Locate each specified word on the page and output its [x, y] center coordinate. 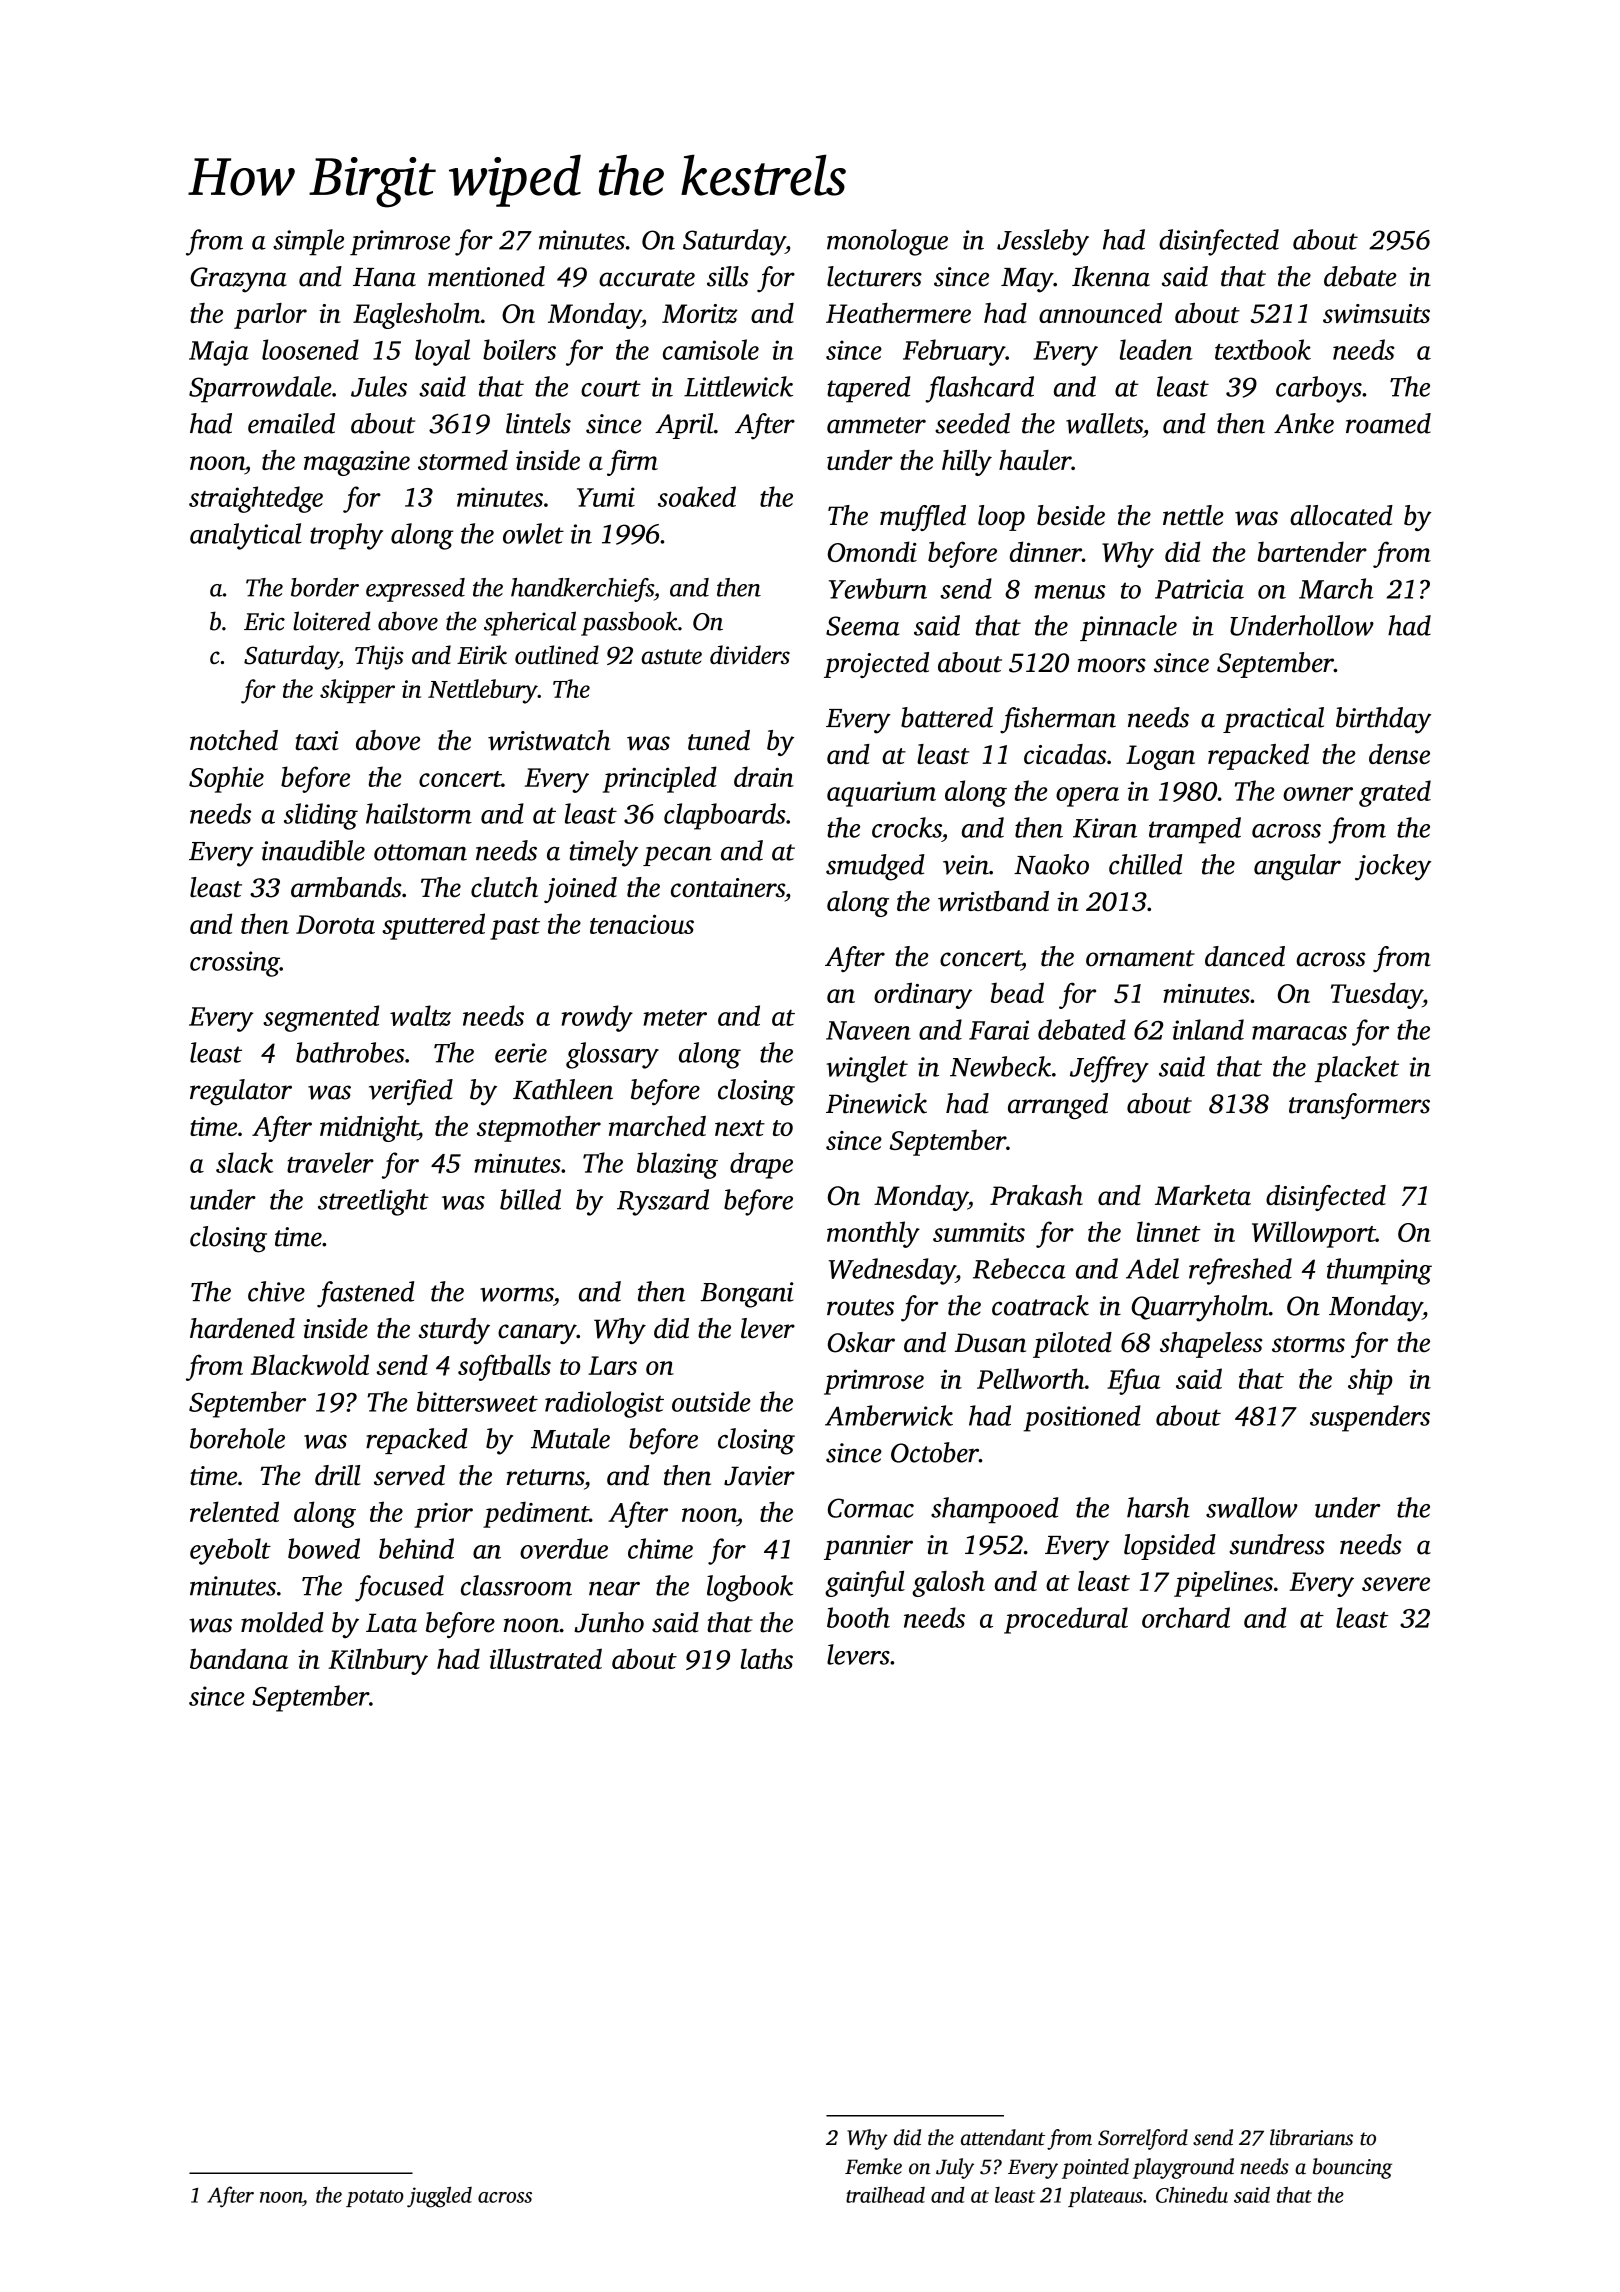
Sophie [226, 779]
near [614, 1589]
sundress [1277, 1544]
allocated [1341, 515]
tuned [719, 740]
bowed [324, 1548]
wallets [1104, 423]
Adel [1152, 1268]
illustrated [546, 1658]
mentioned [486, 276]
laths [767, 1658]
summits [979, 1232]
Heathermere [898, 313]
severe [1396, 1584]
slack [244, 1162]
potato [374, 2198]
